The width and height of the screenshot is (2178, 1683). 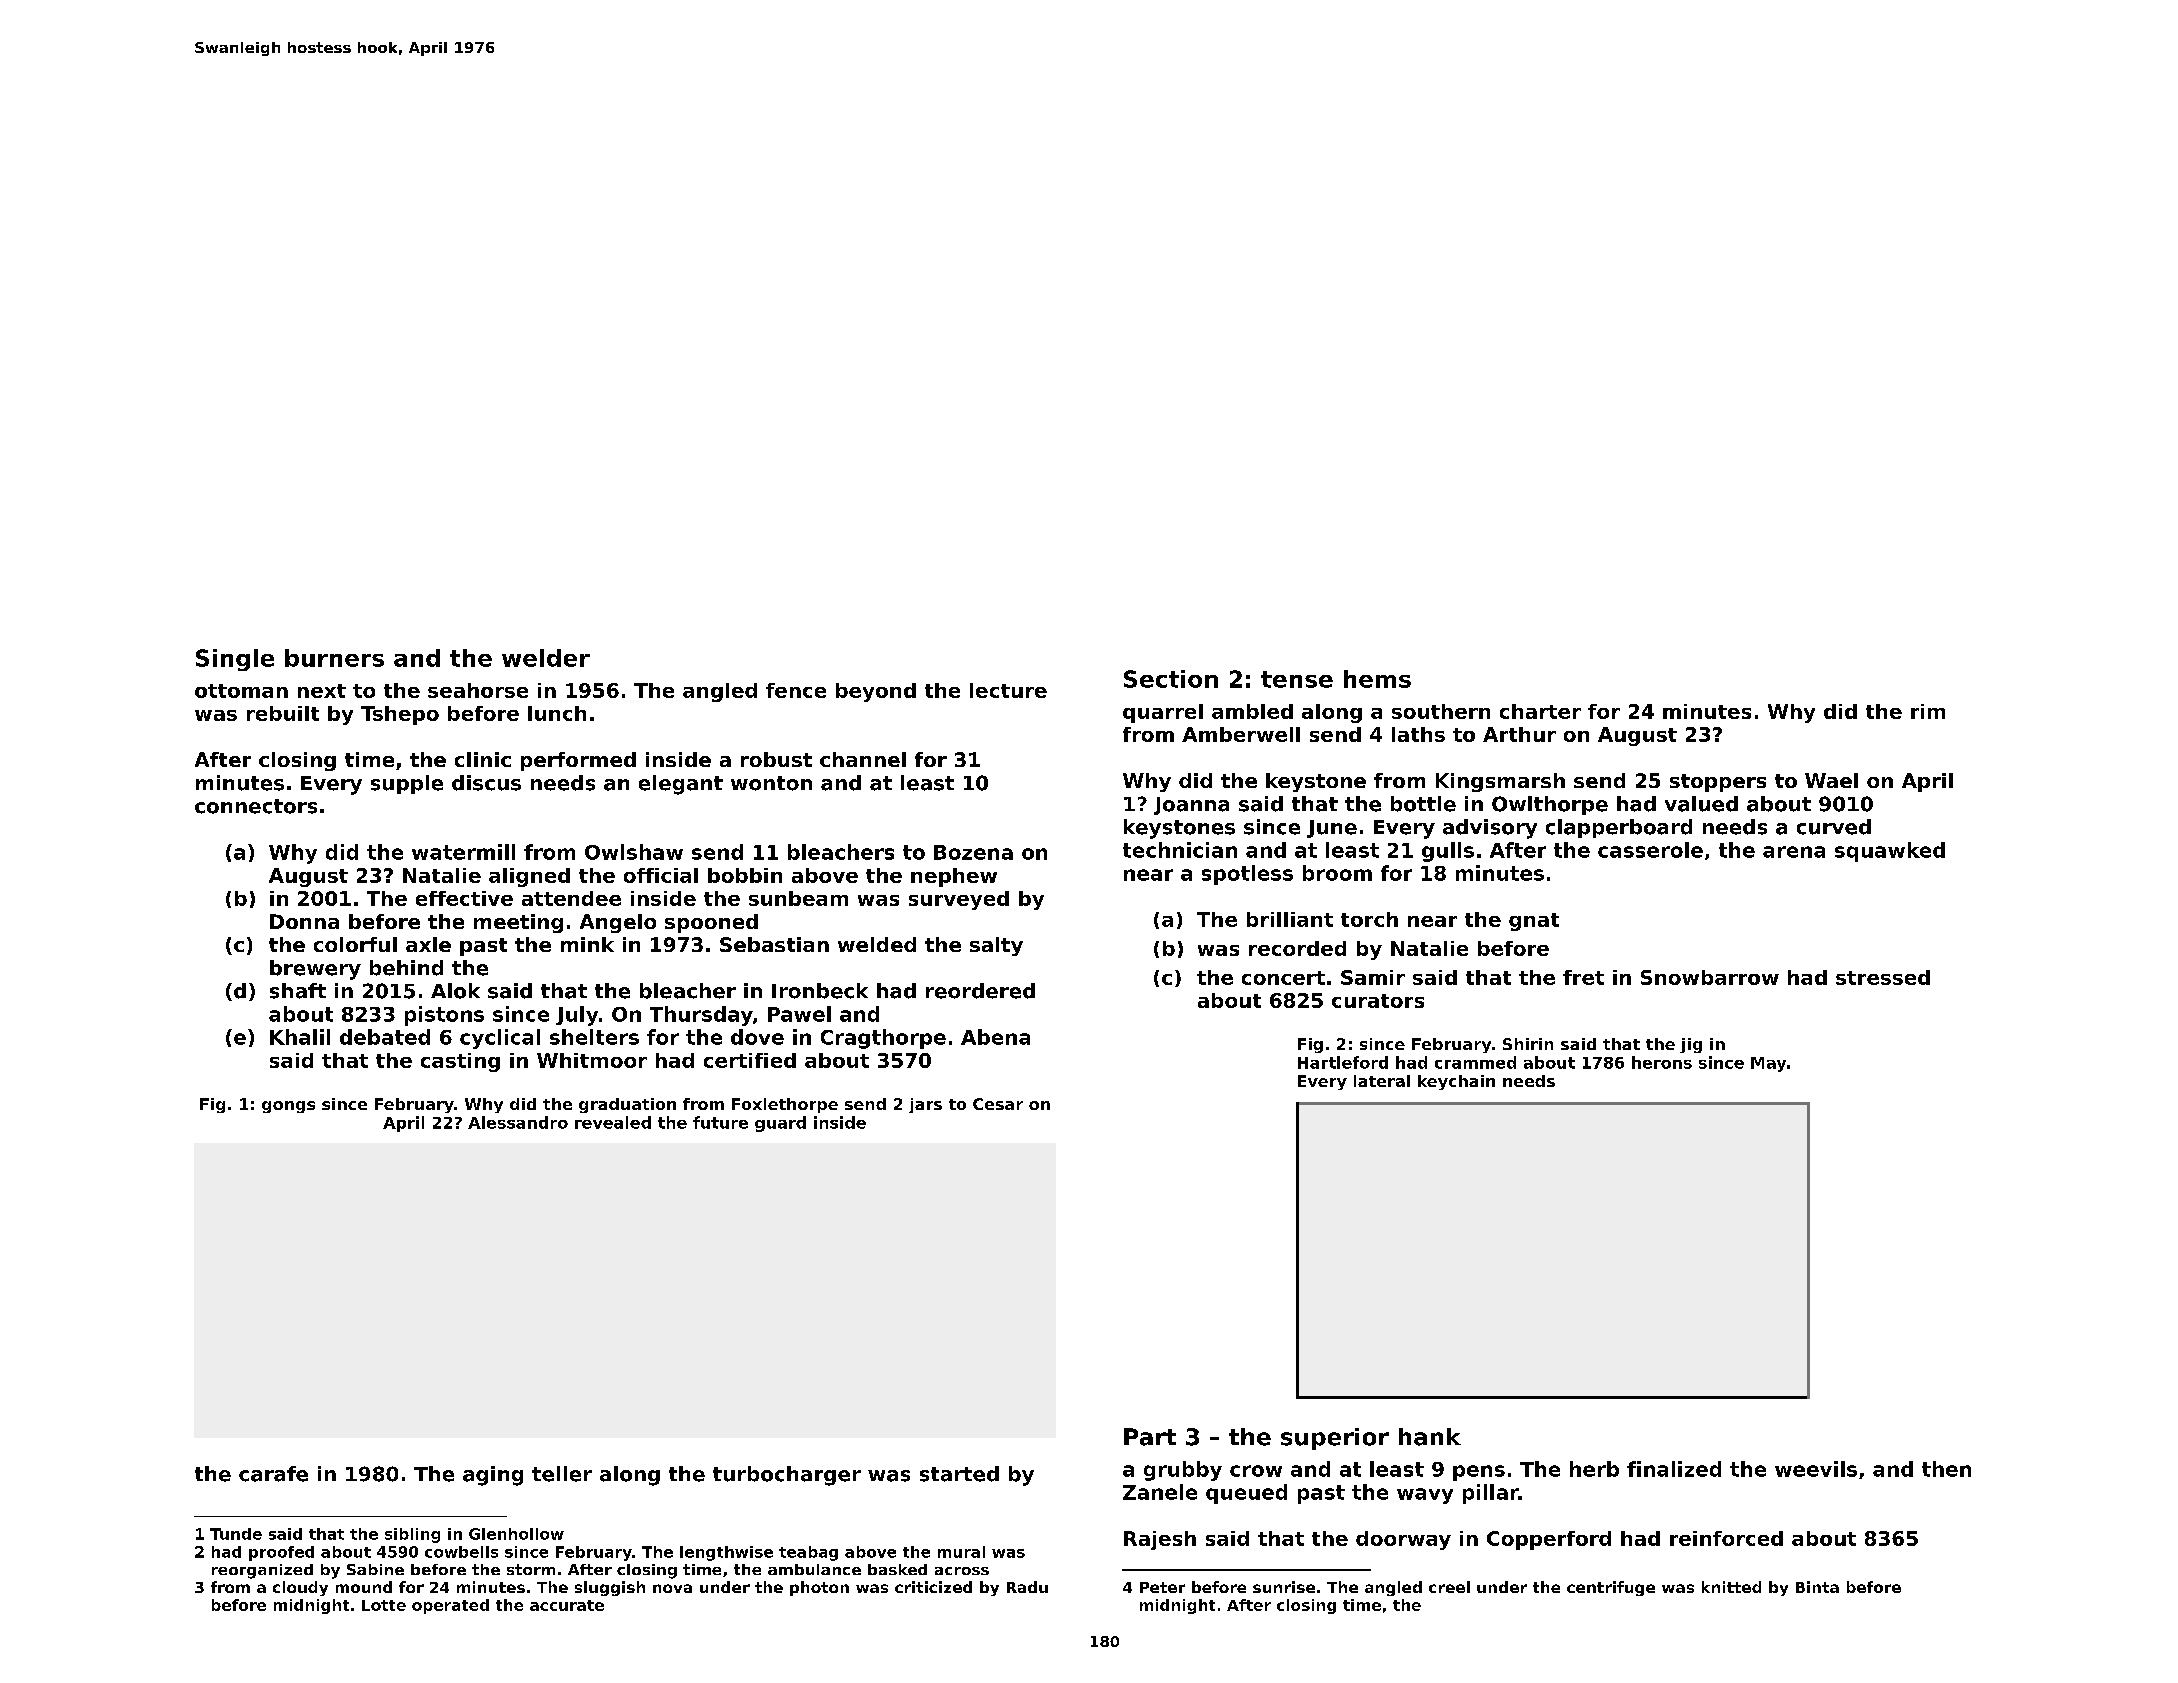 What do you see at coordinates (726, 1553) in the screenshot?
I see `lengthwise` at bounding box center [726, 1553].
